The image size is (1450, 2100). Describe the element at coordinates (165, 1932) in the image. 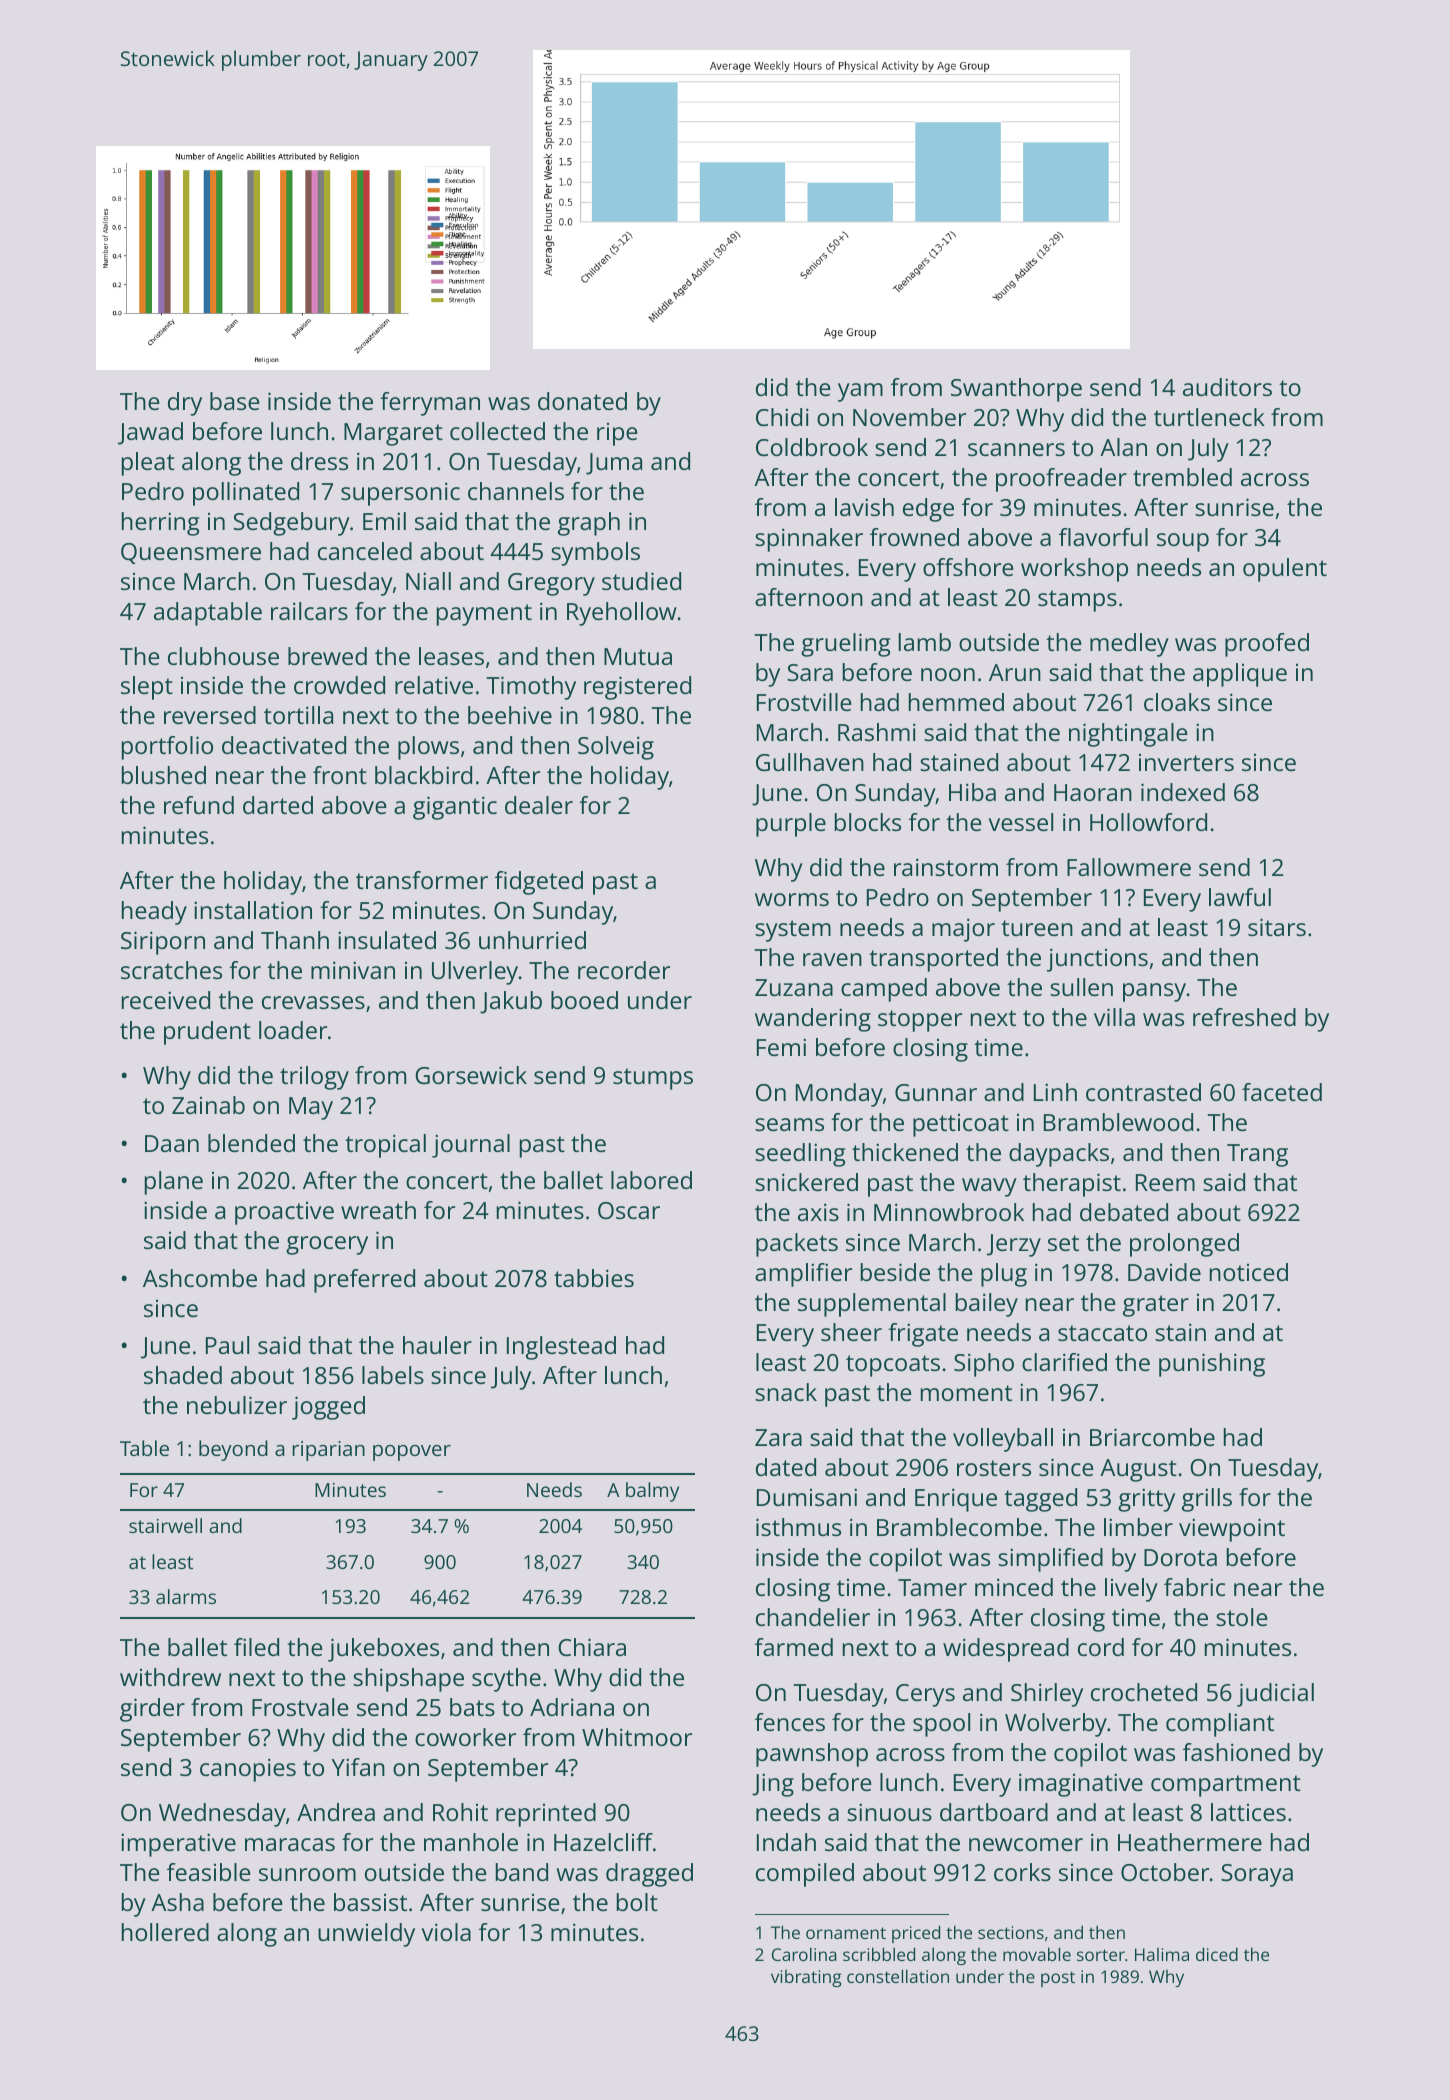

I see `hollered` at that location.
